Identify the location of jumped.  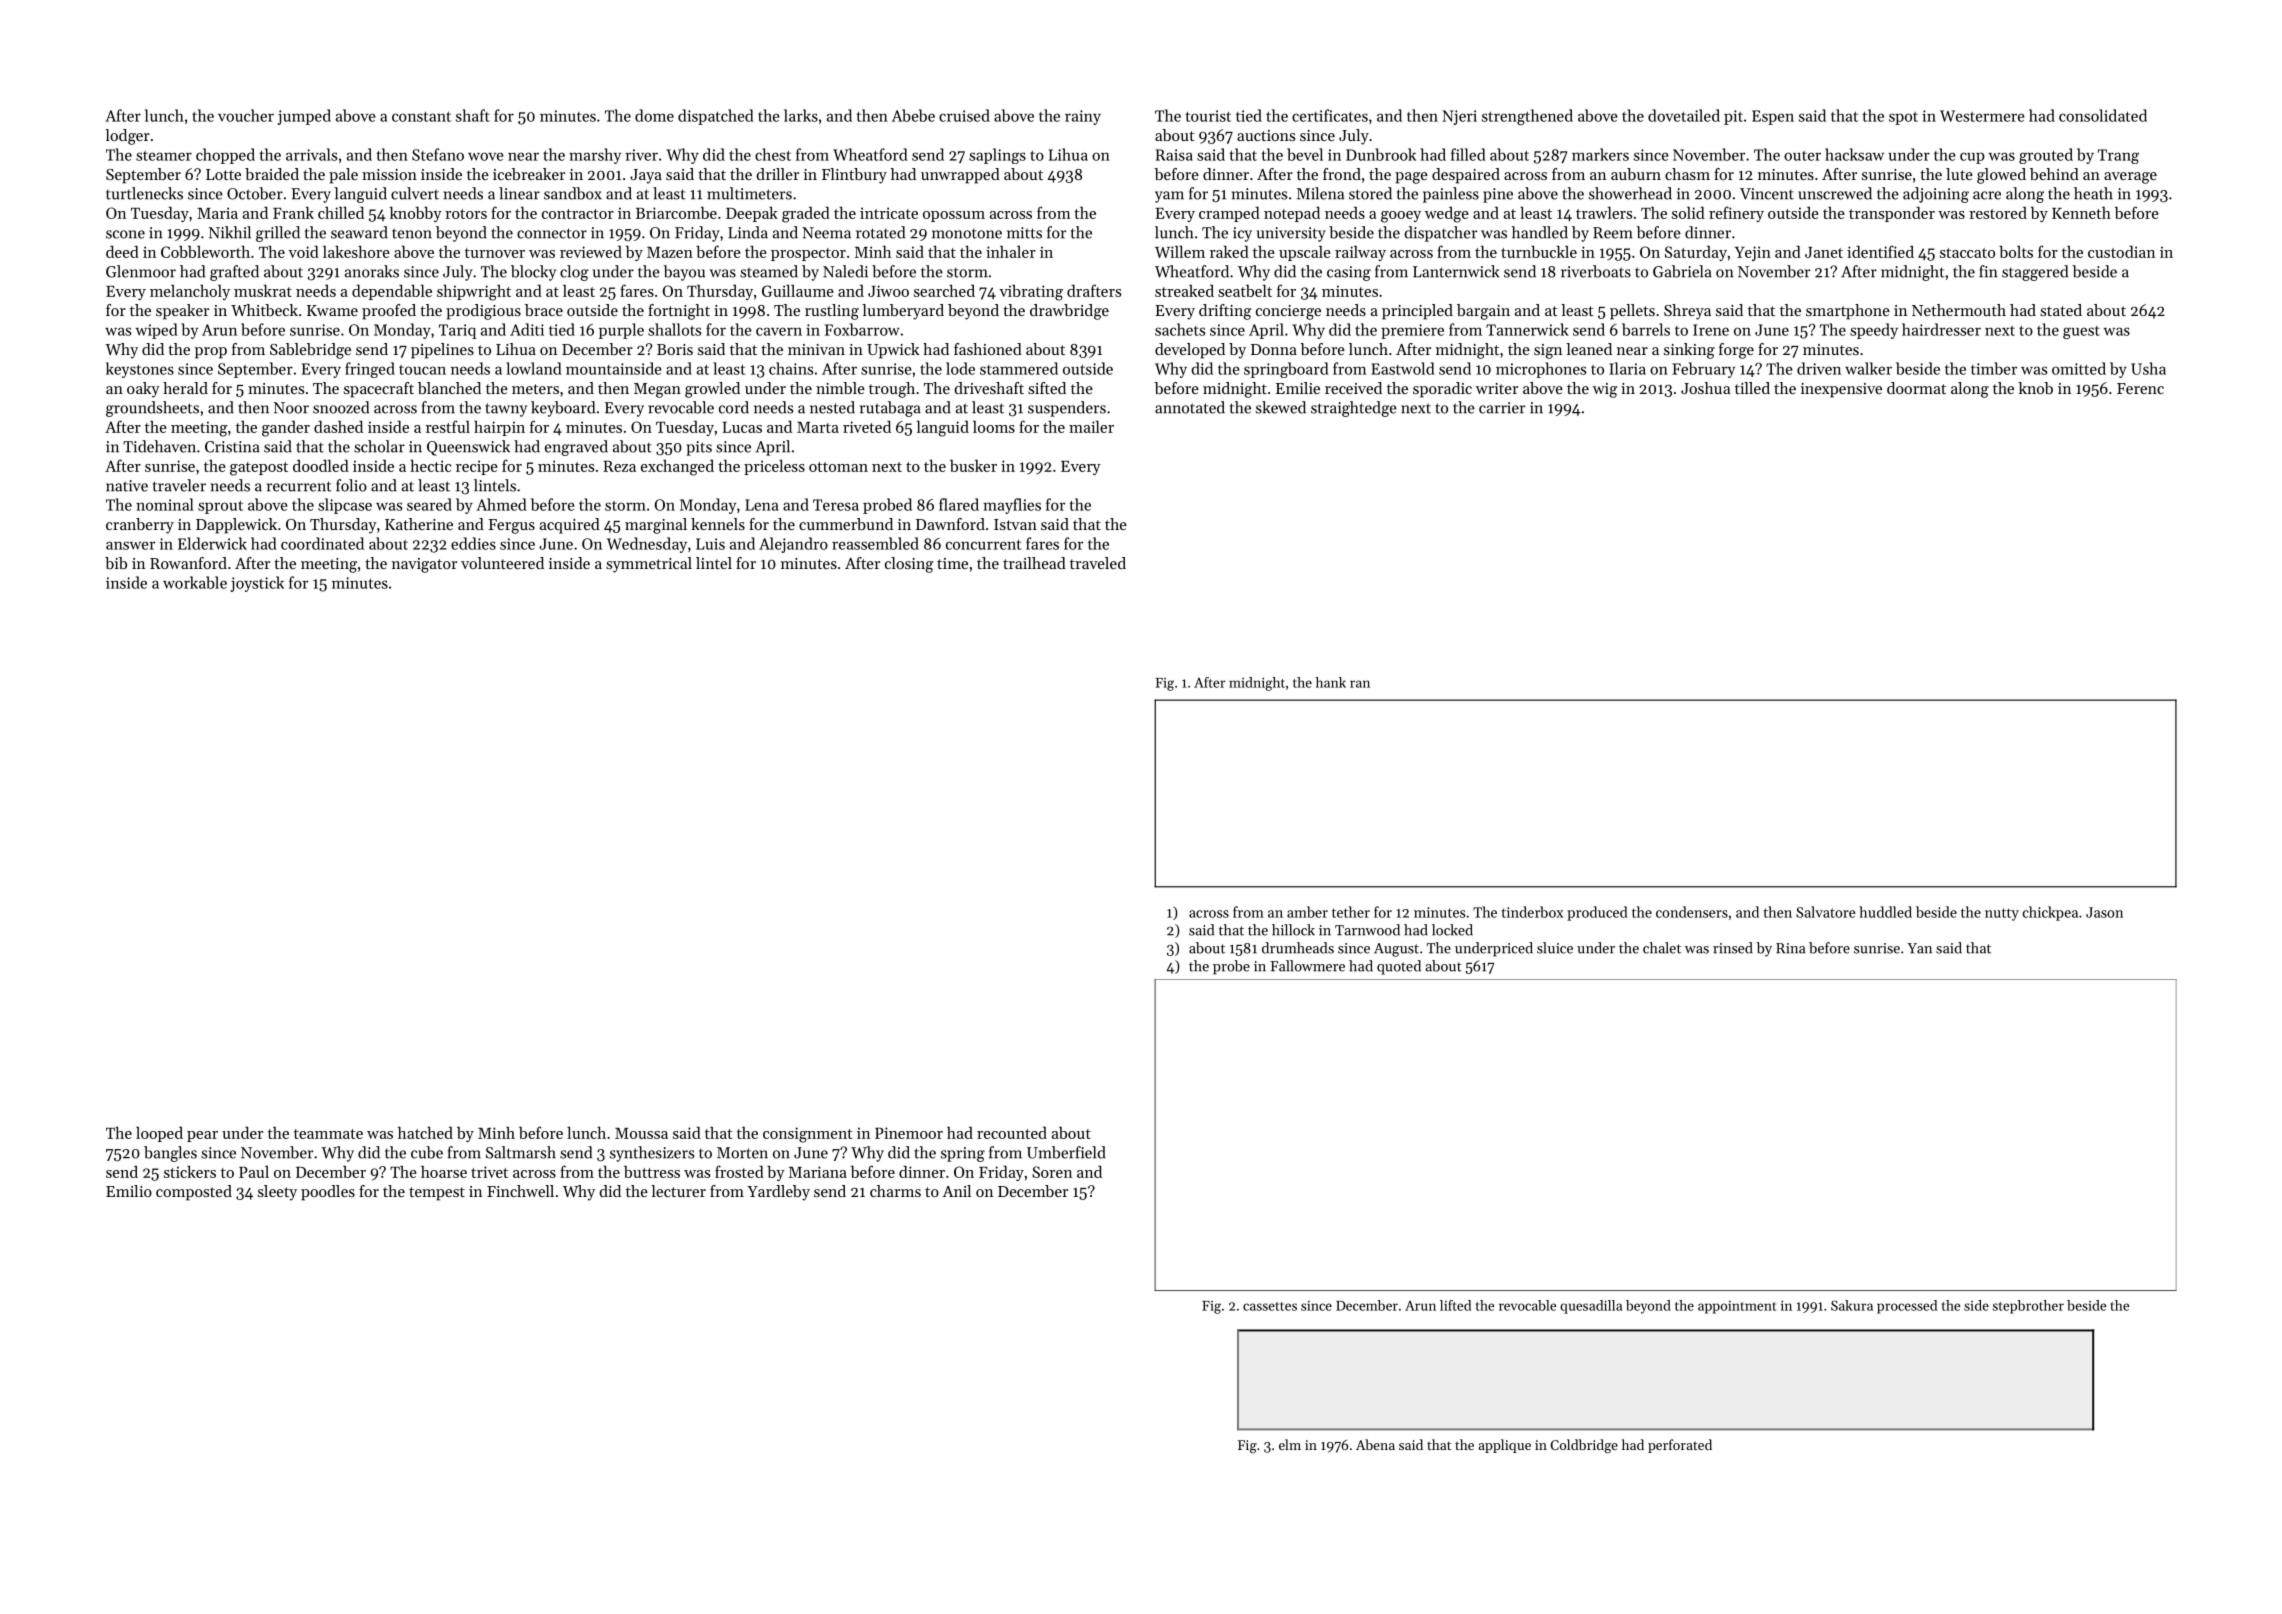
(304, 117).
